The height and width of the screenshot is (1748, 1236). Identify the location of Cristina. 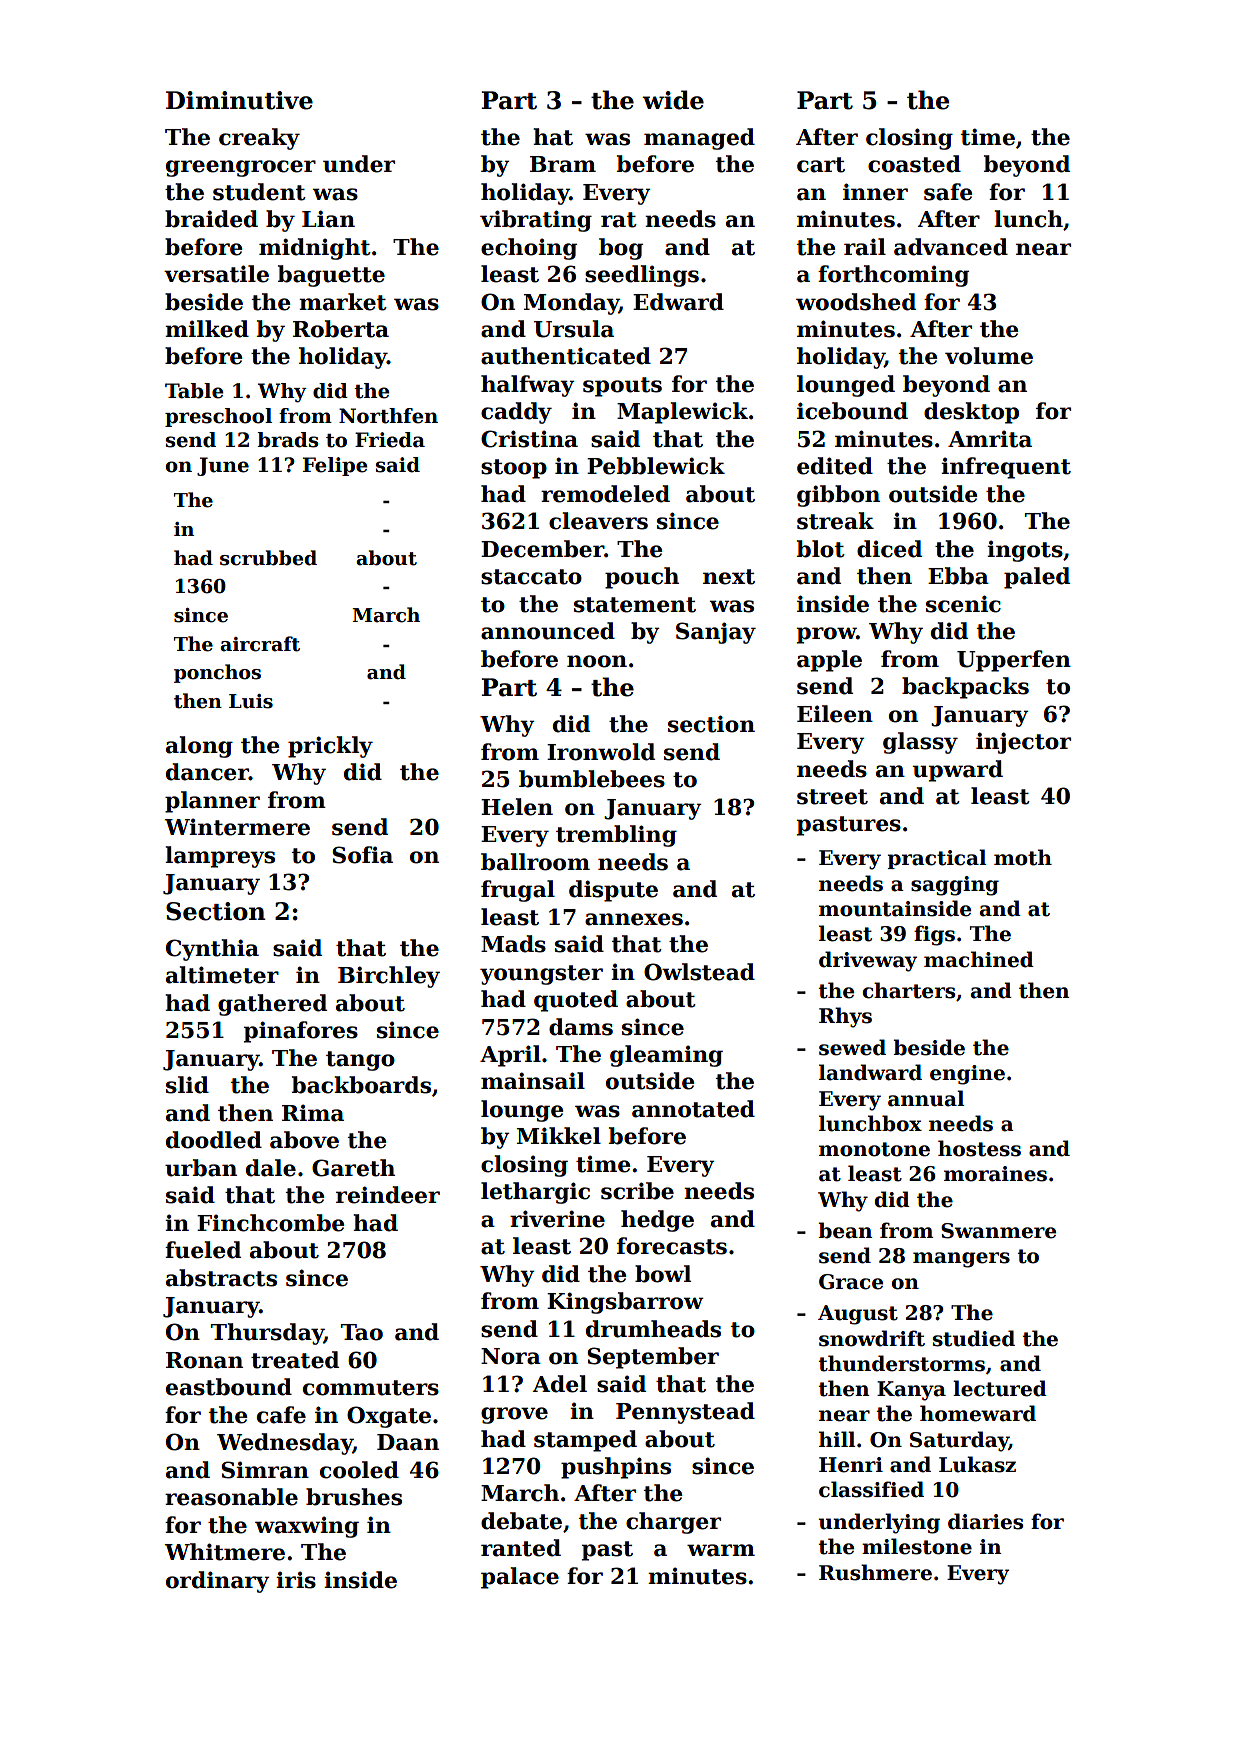
(529, 439).
